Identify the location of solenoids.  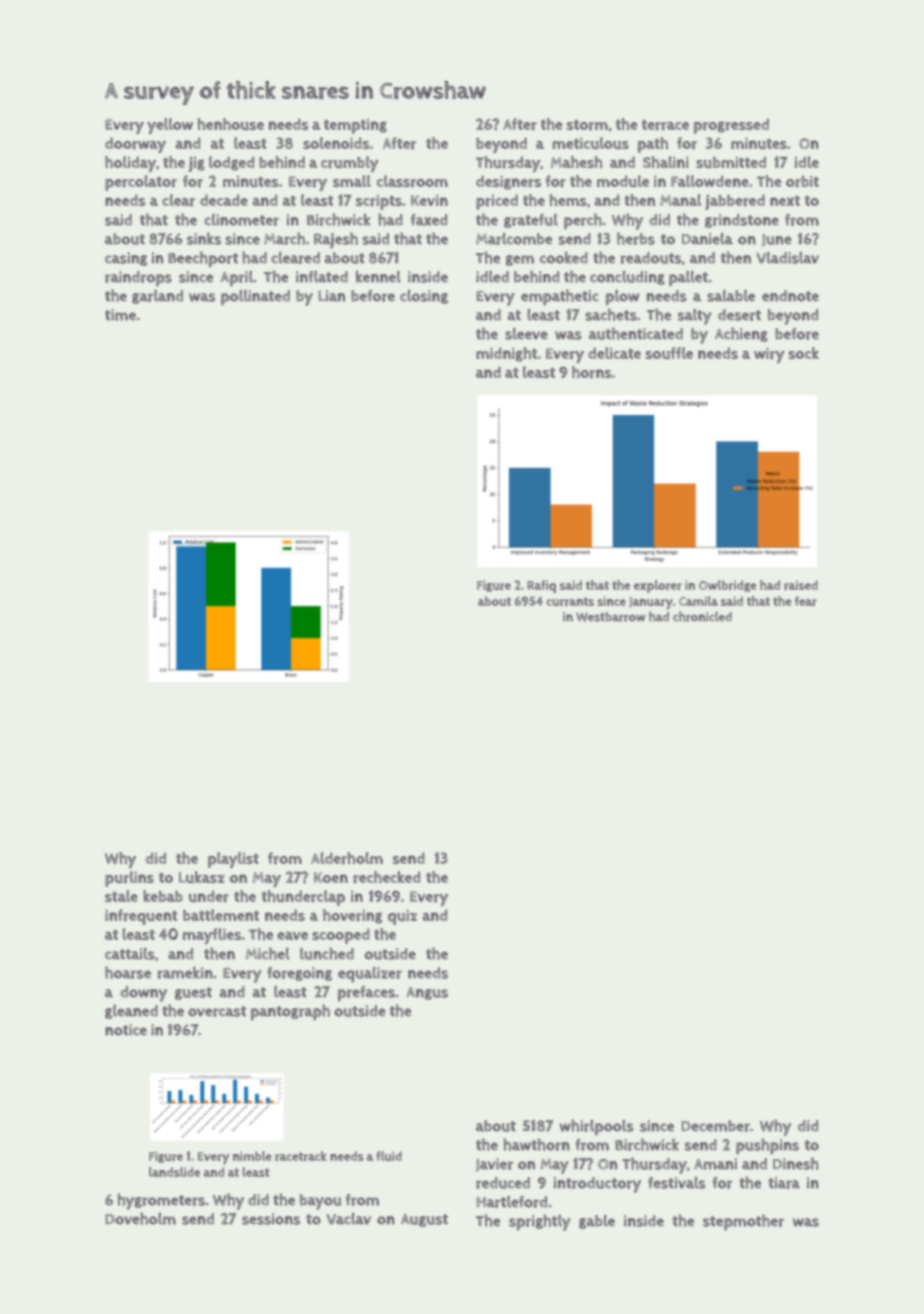
(336, 143).
